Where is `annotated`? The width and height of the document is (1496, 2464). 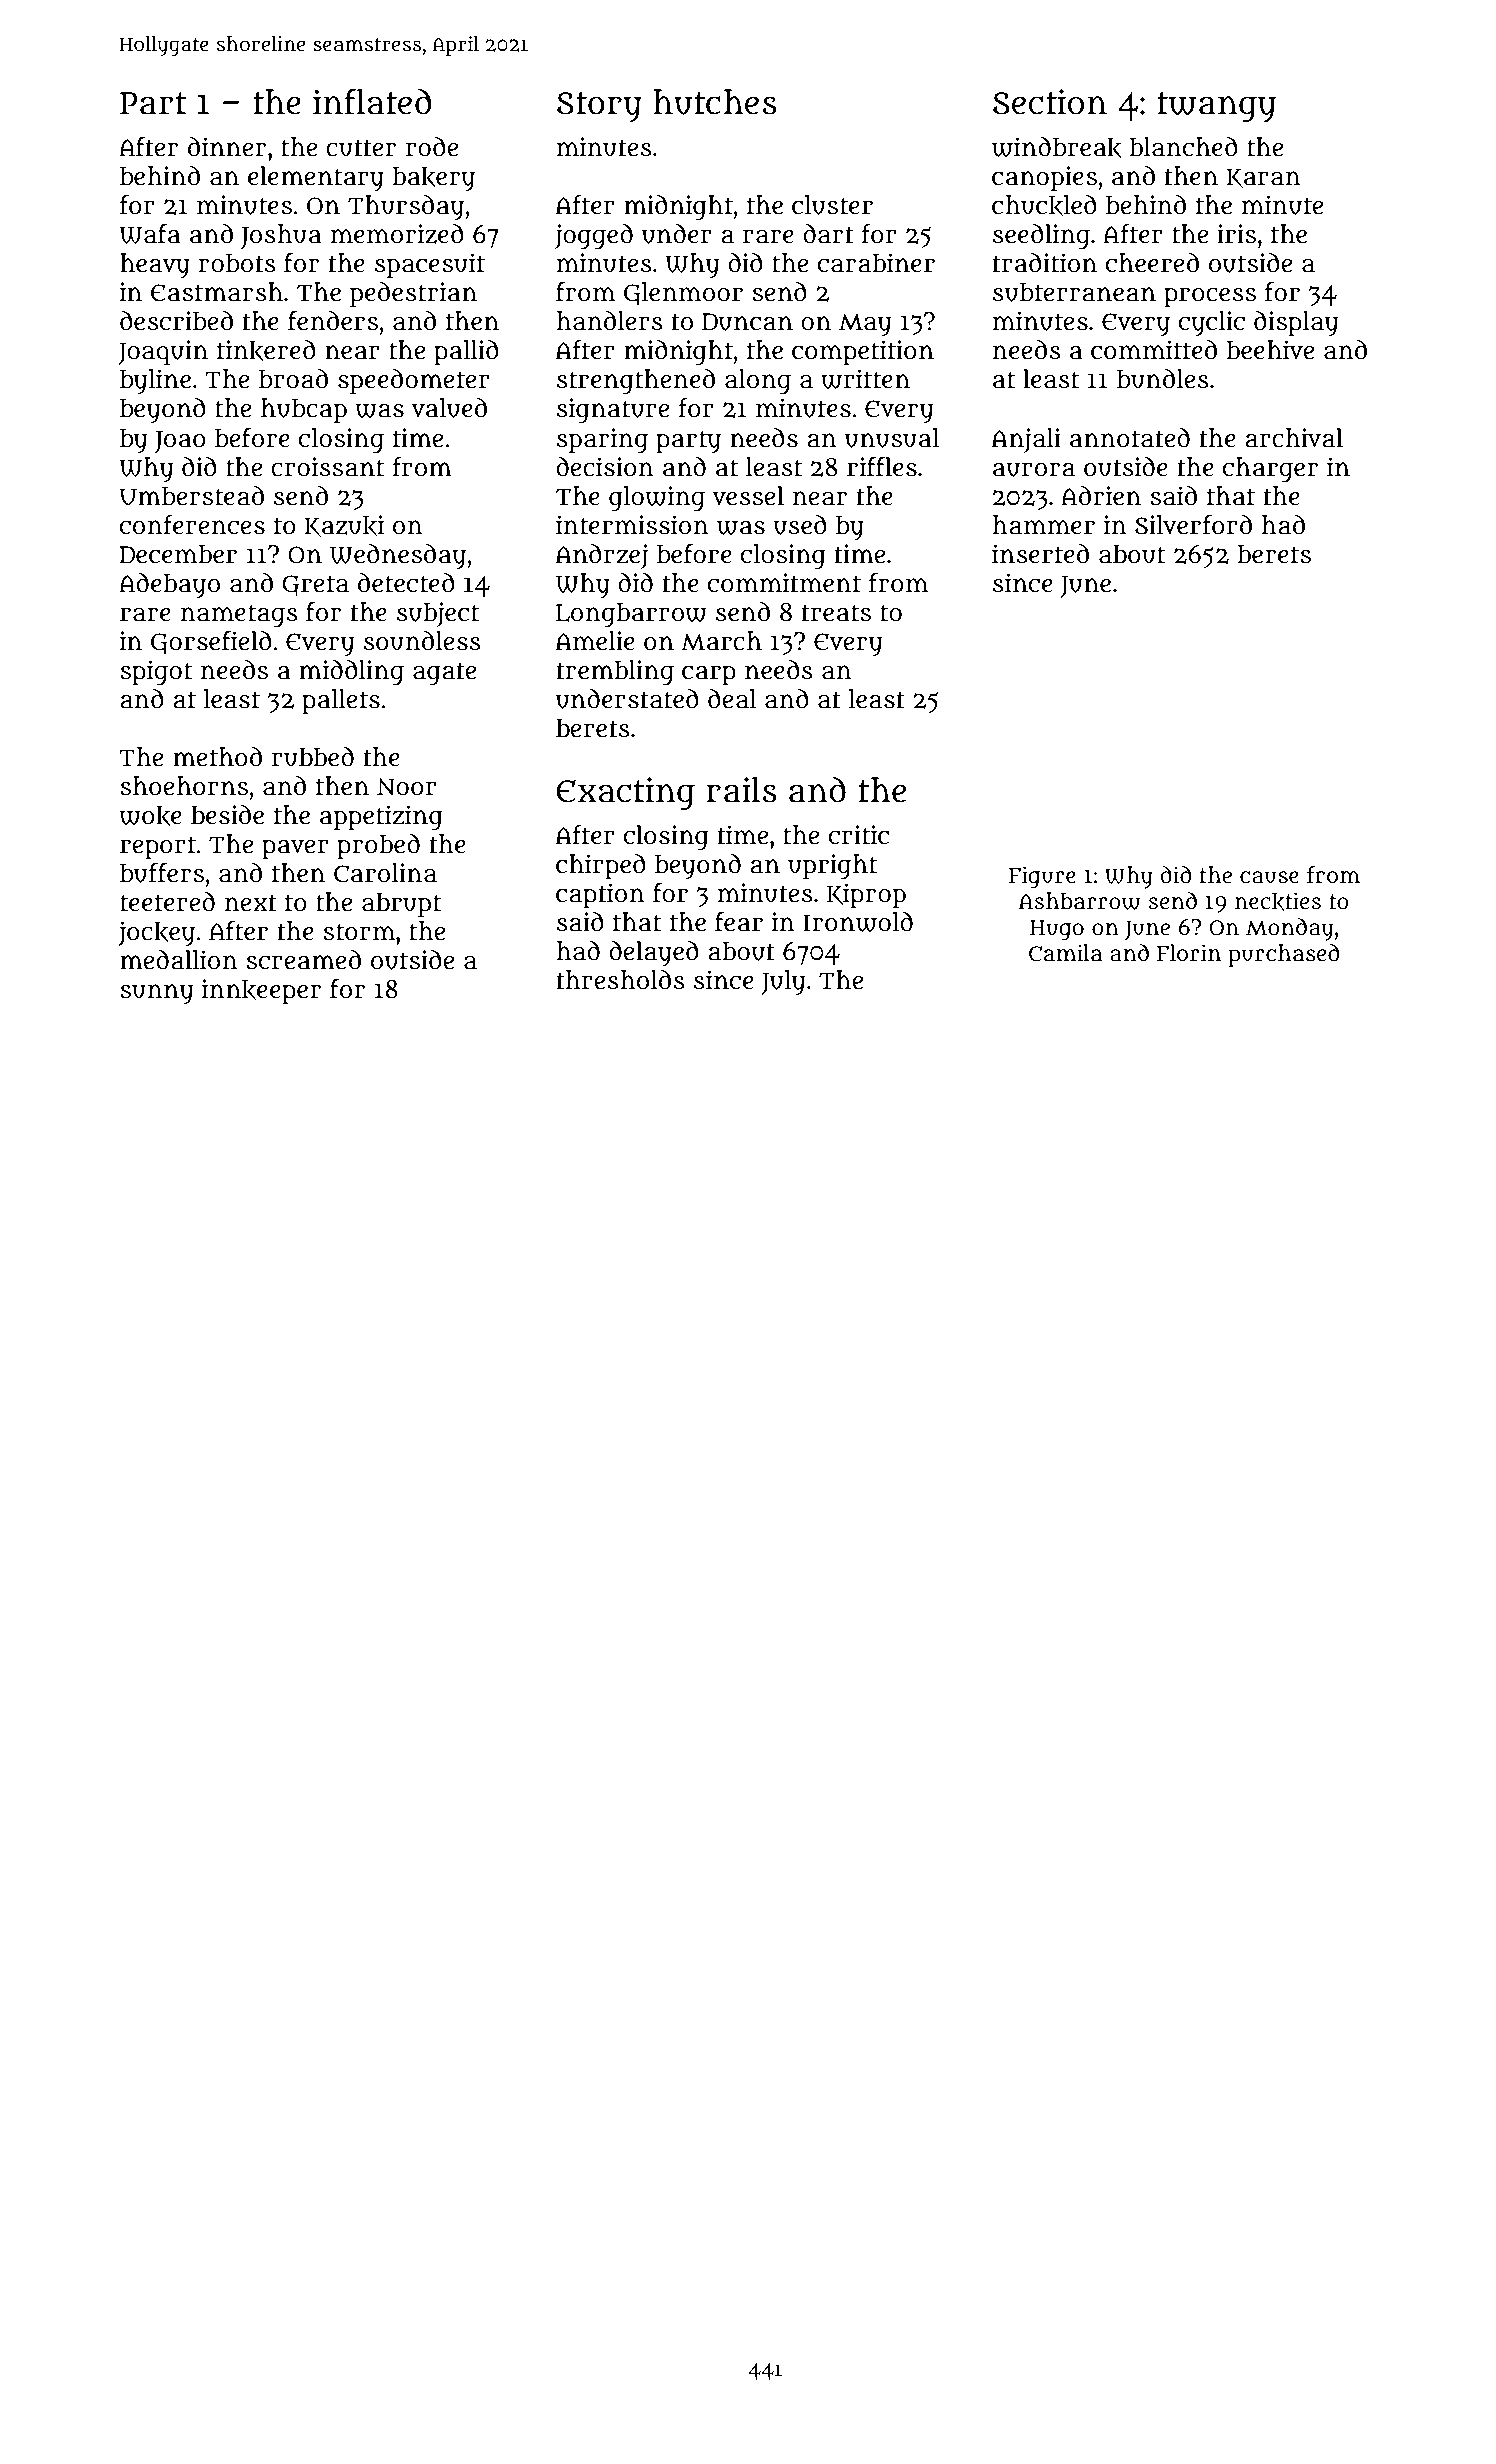
annotated is located at coordinates (1130, 438).
